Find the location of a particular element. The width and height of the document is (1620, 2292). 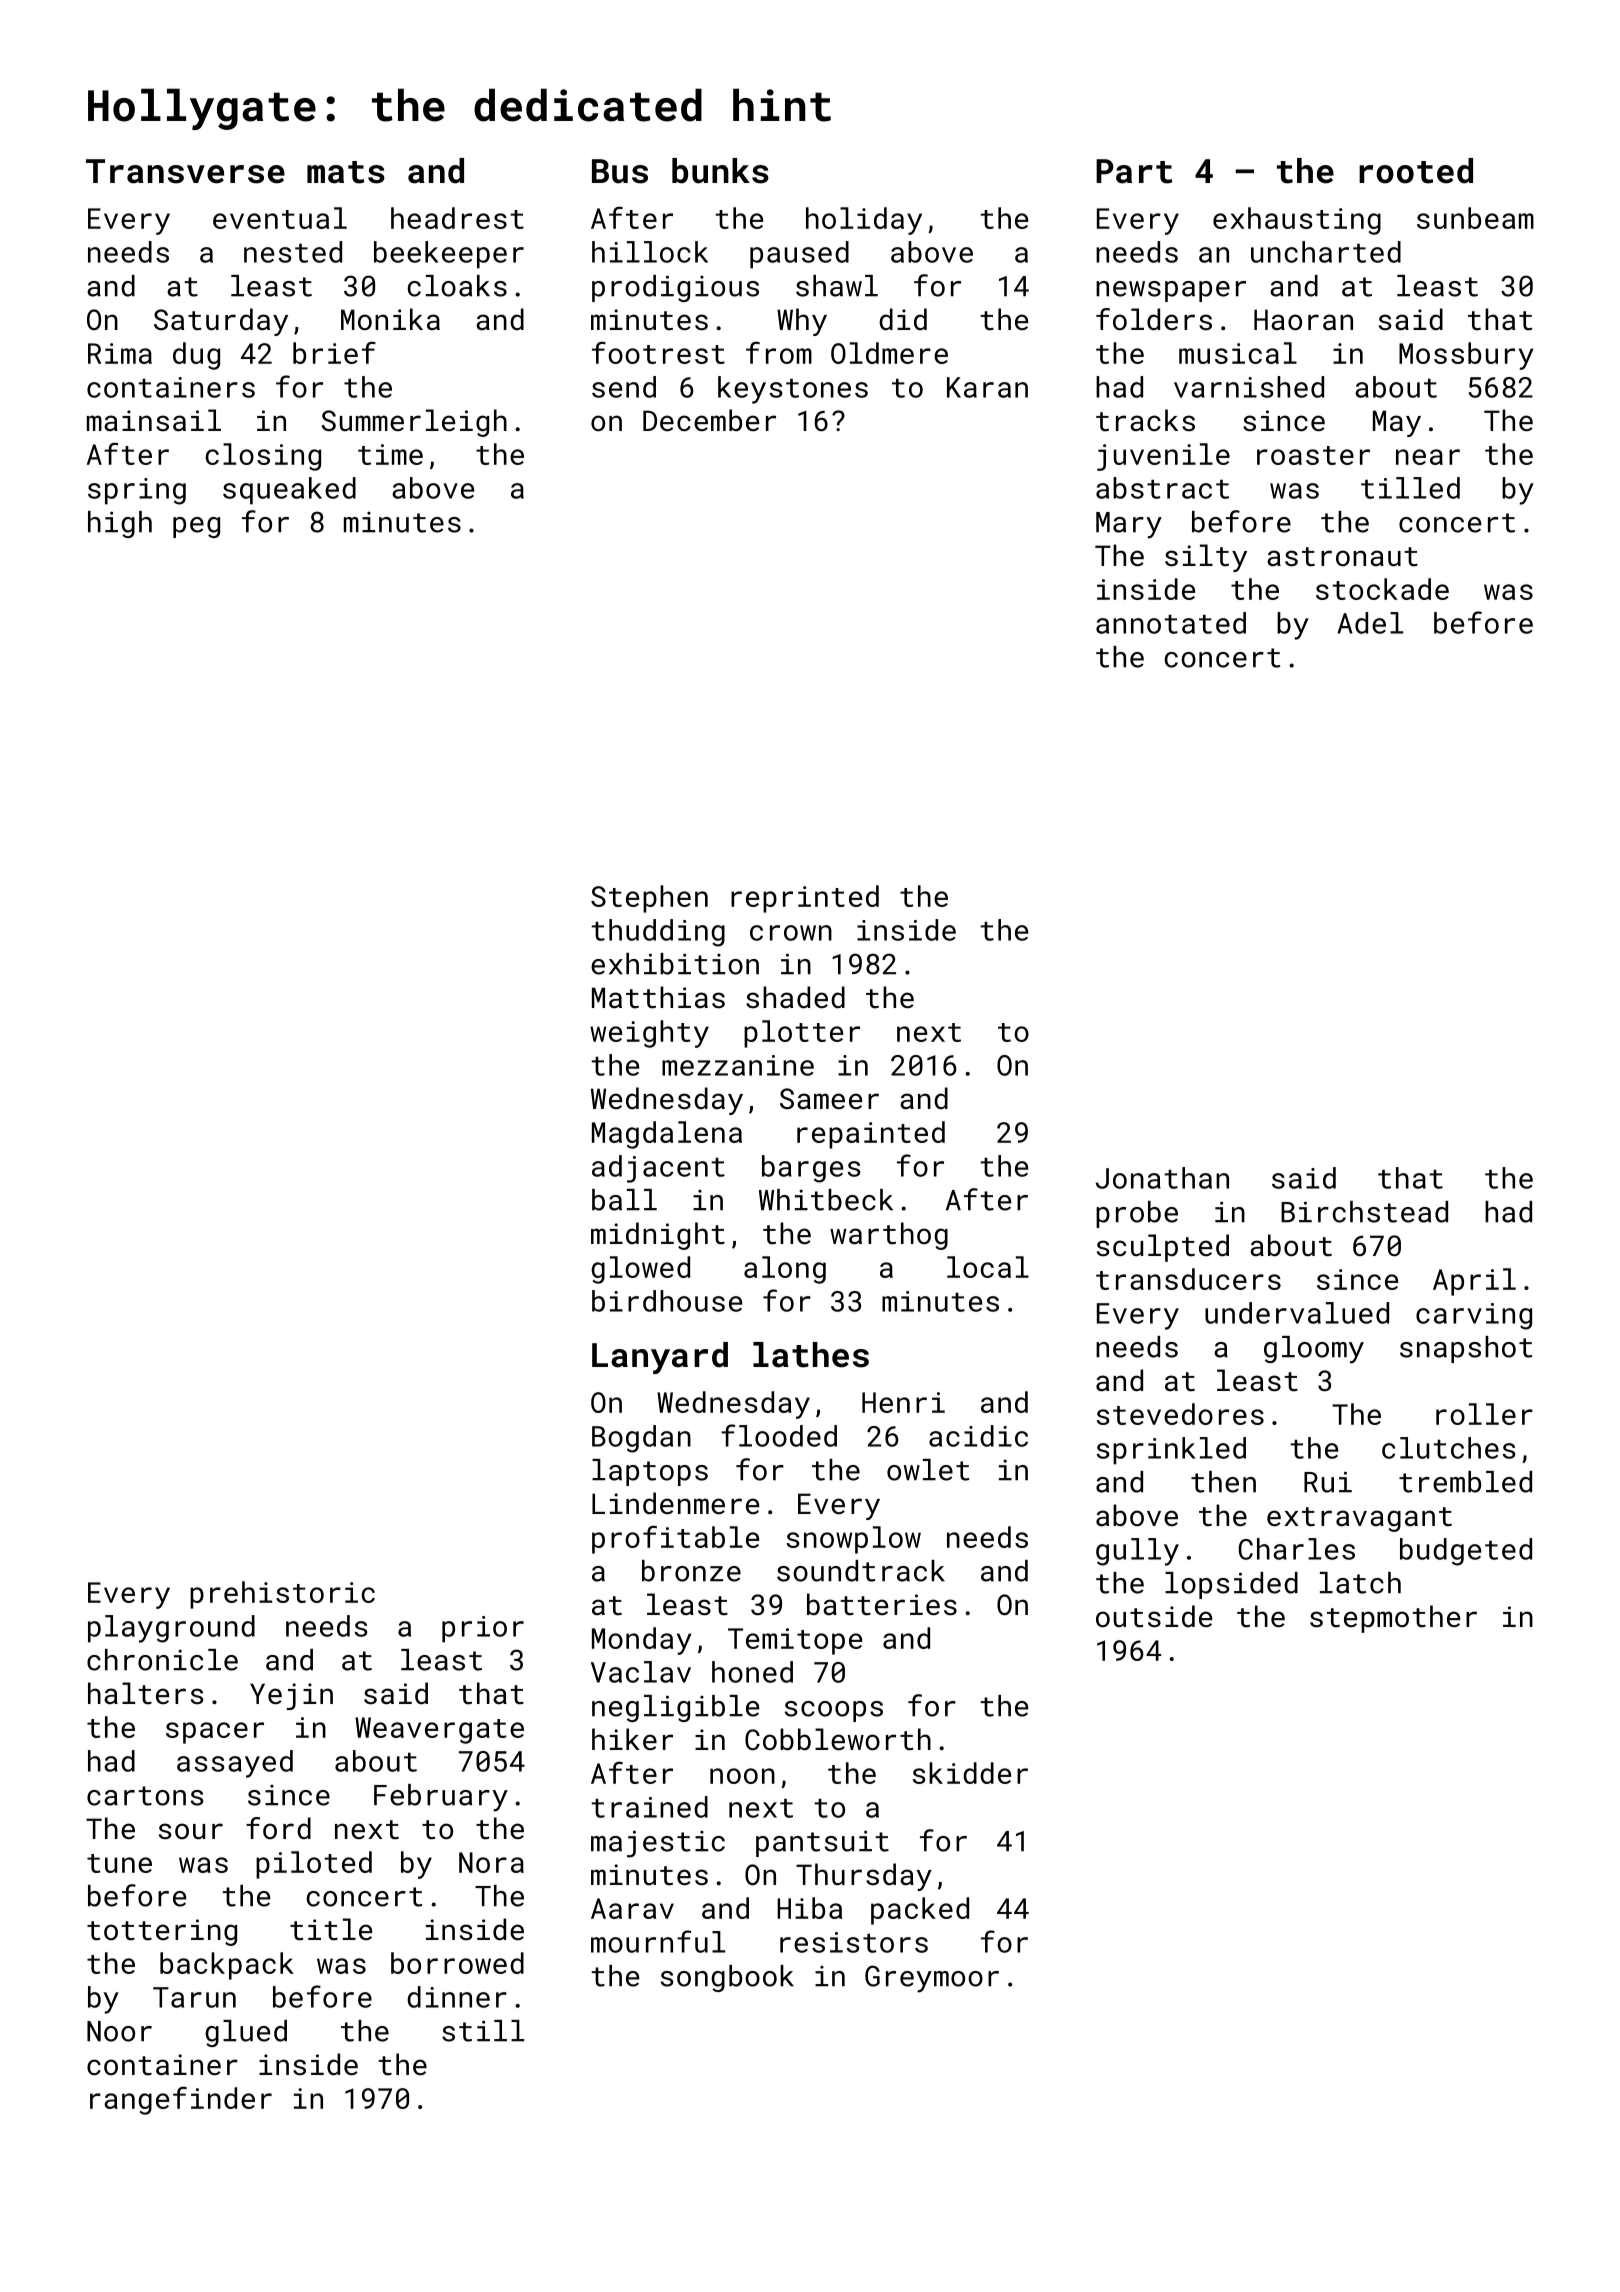

Yejin is located at coordinates (291, 1696).
